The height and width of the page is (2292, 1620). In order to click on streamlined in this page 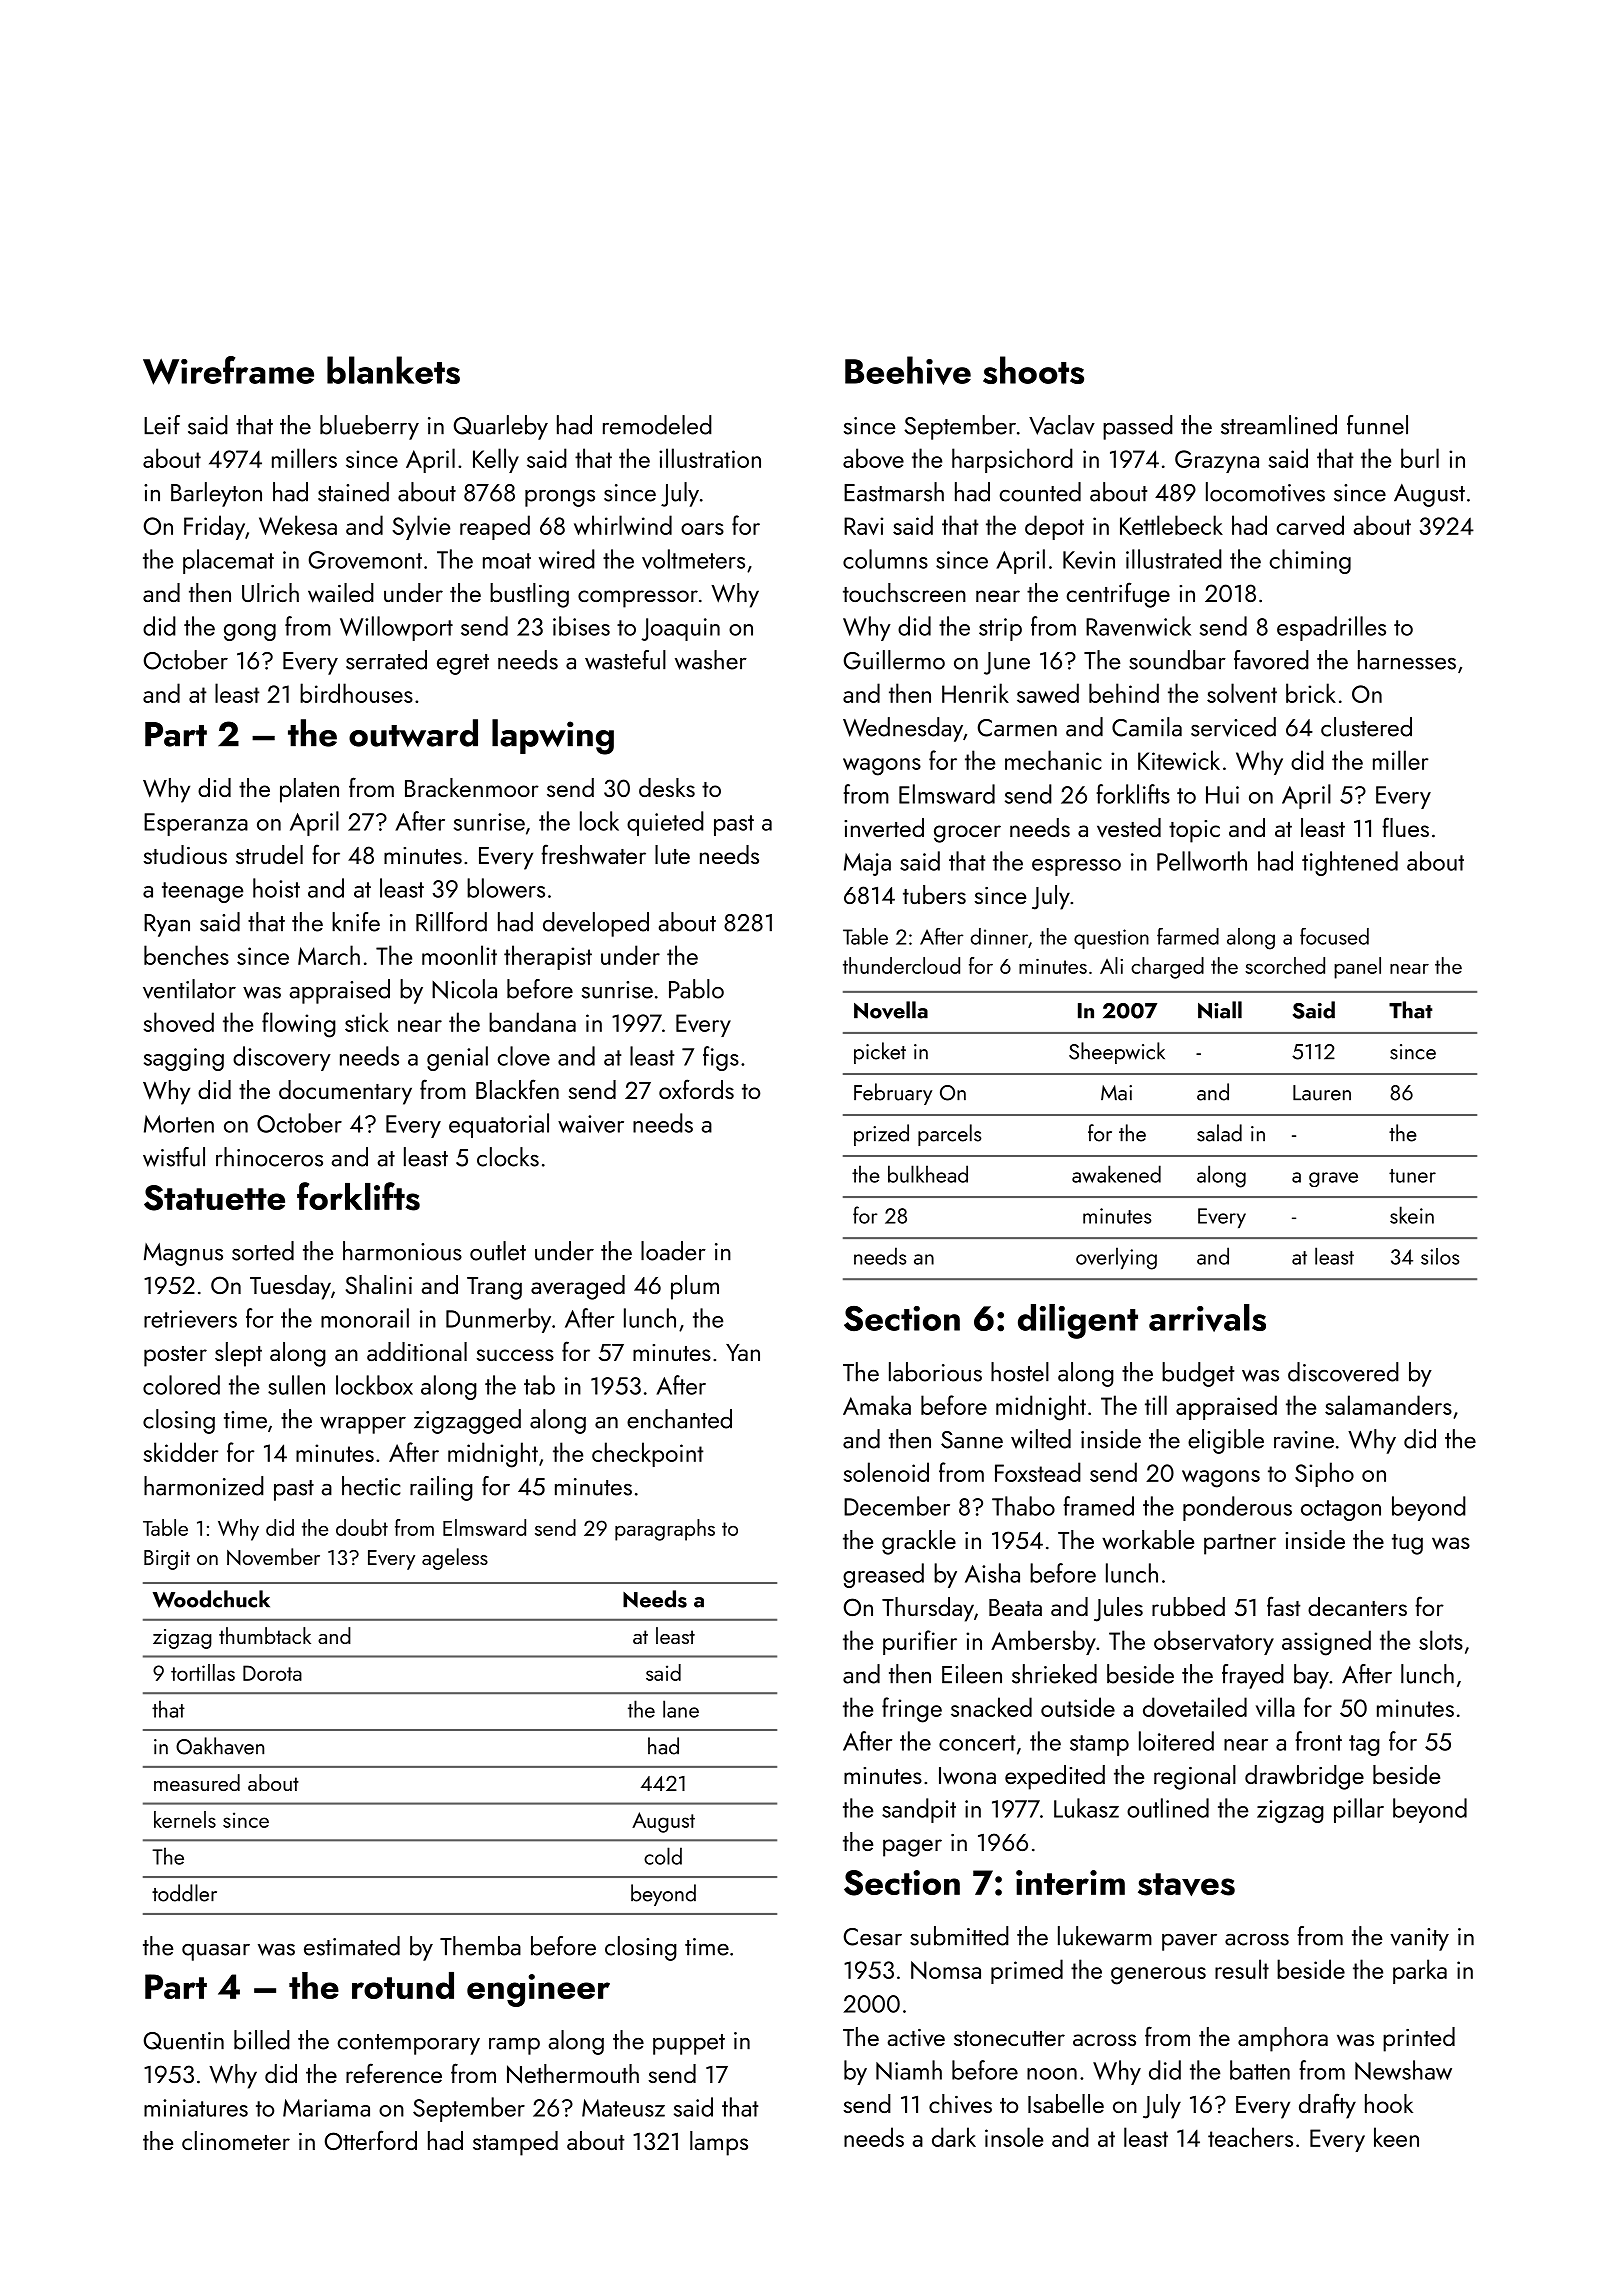, I will do `click(1279, 425)`.
